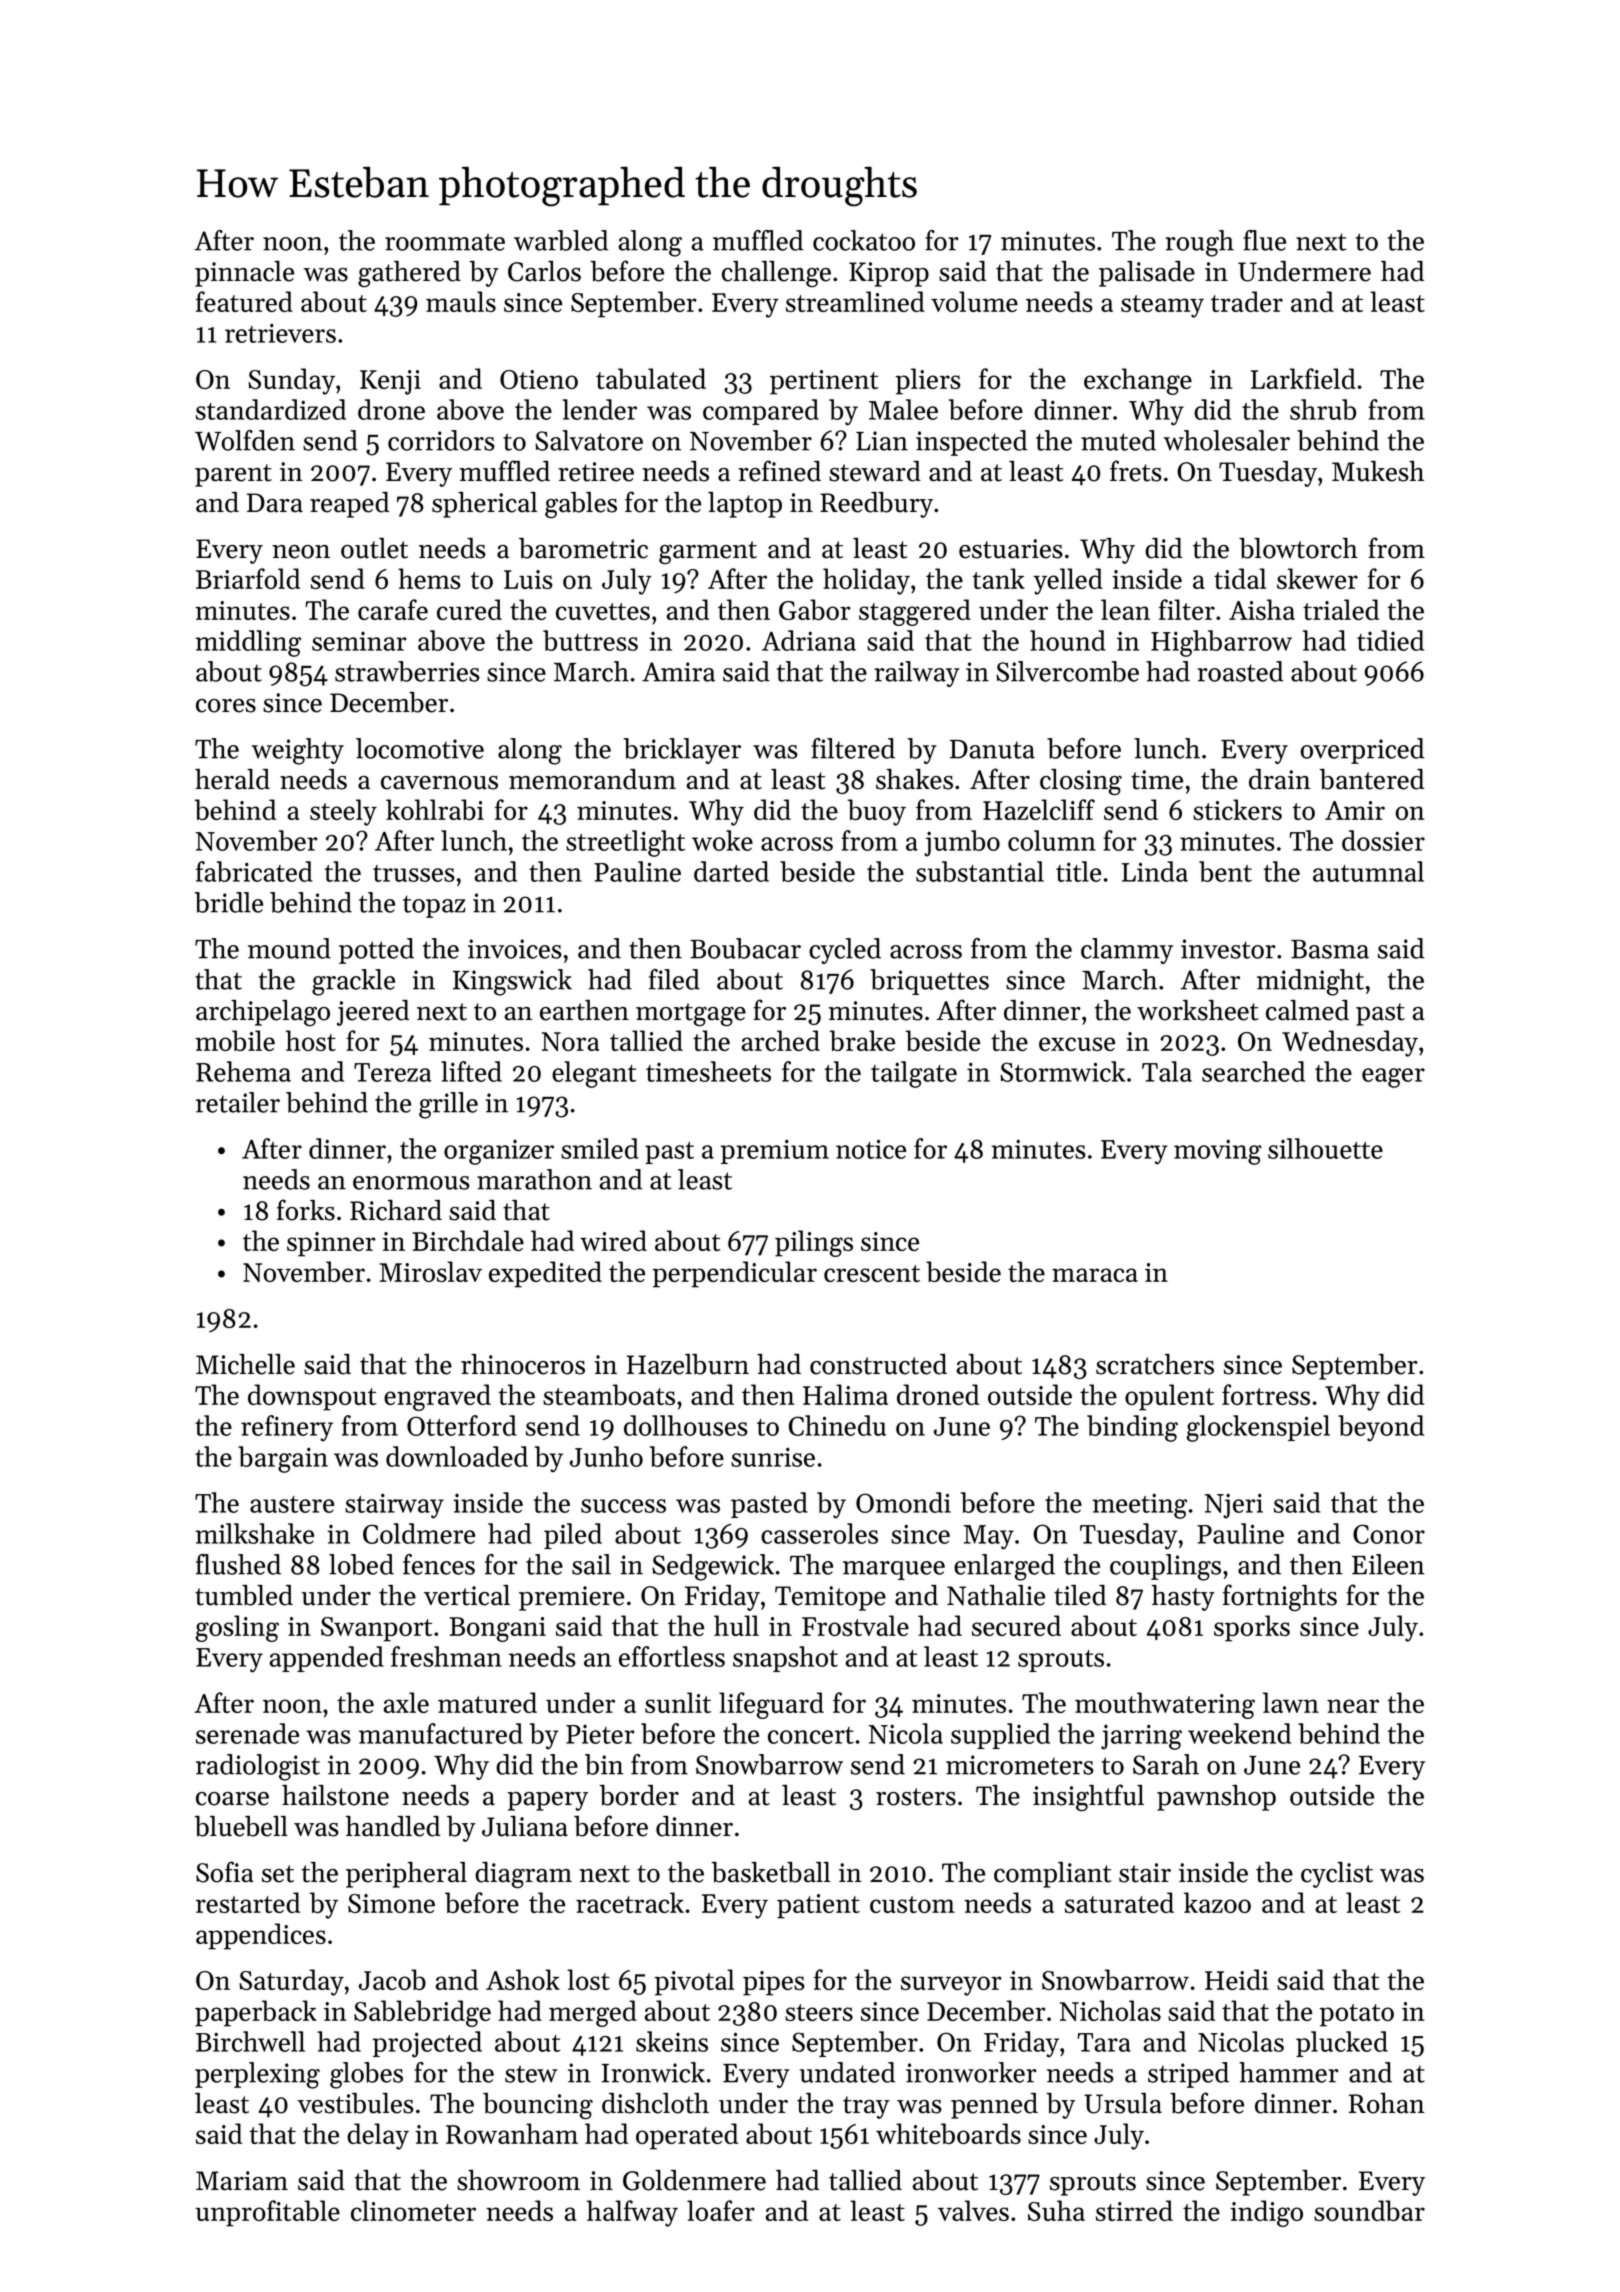 Image resolution: width=1620 pixels, height=2292 pixels. Describe the element at coordinates (289, 948) in the document. I see `mound` at that location.
